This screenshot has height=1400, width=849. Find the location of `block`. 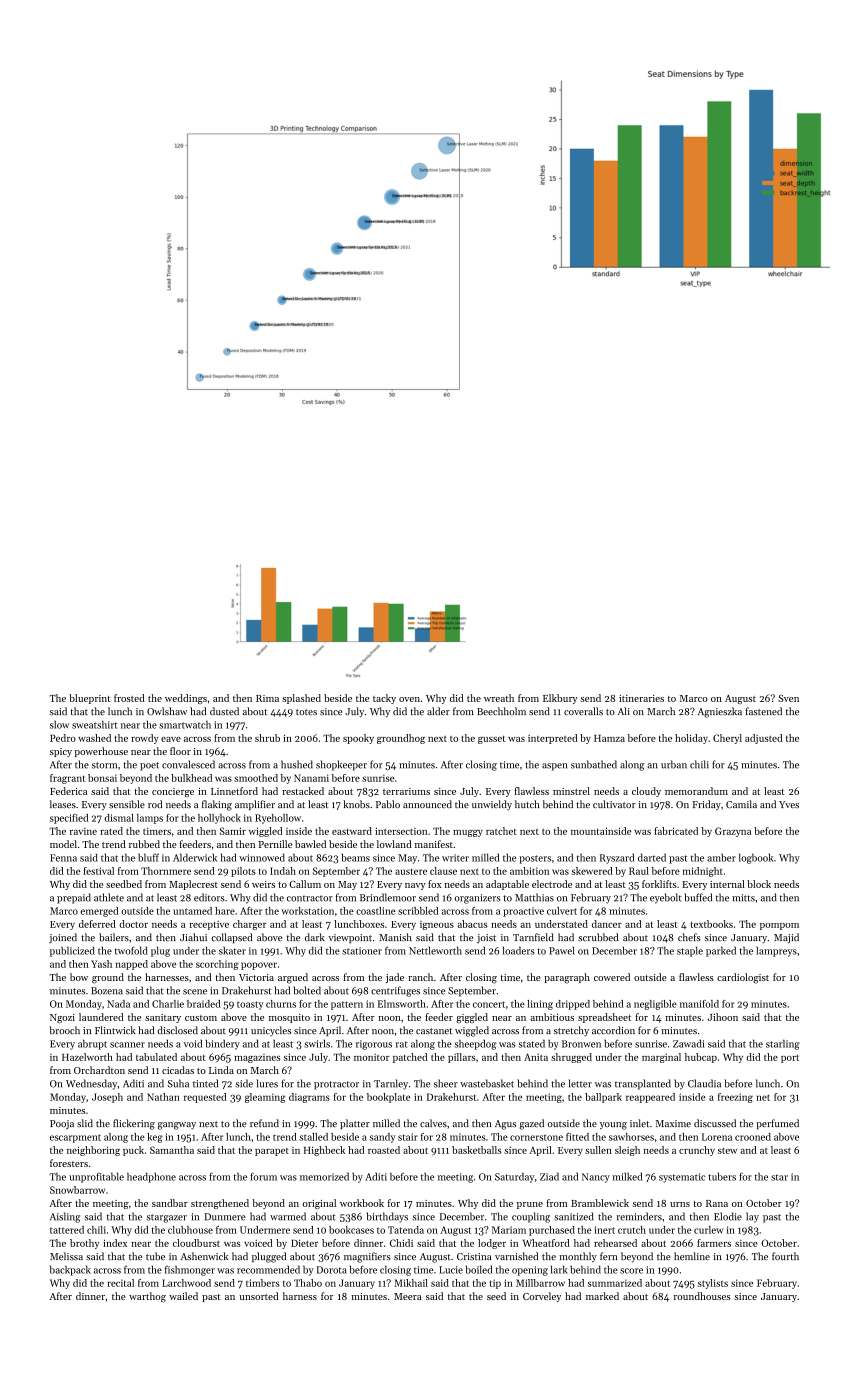

block is located at coordinates (759, 884).
